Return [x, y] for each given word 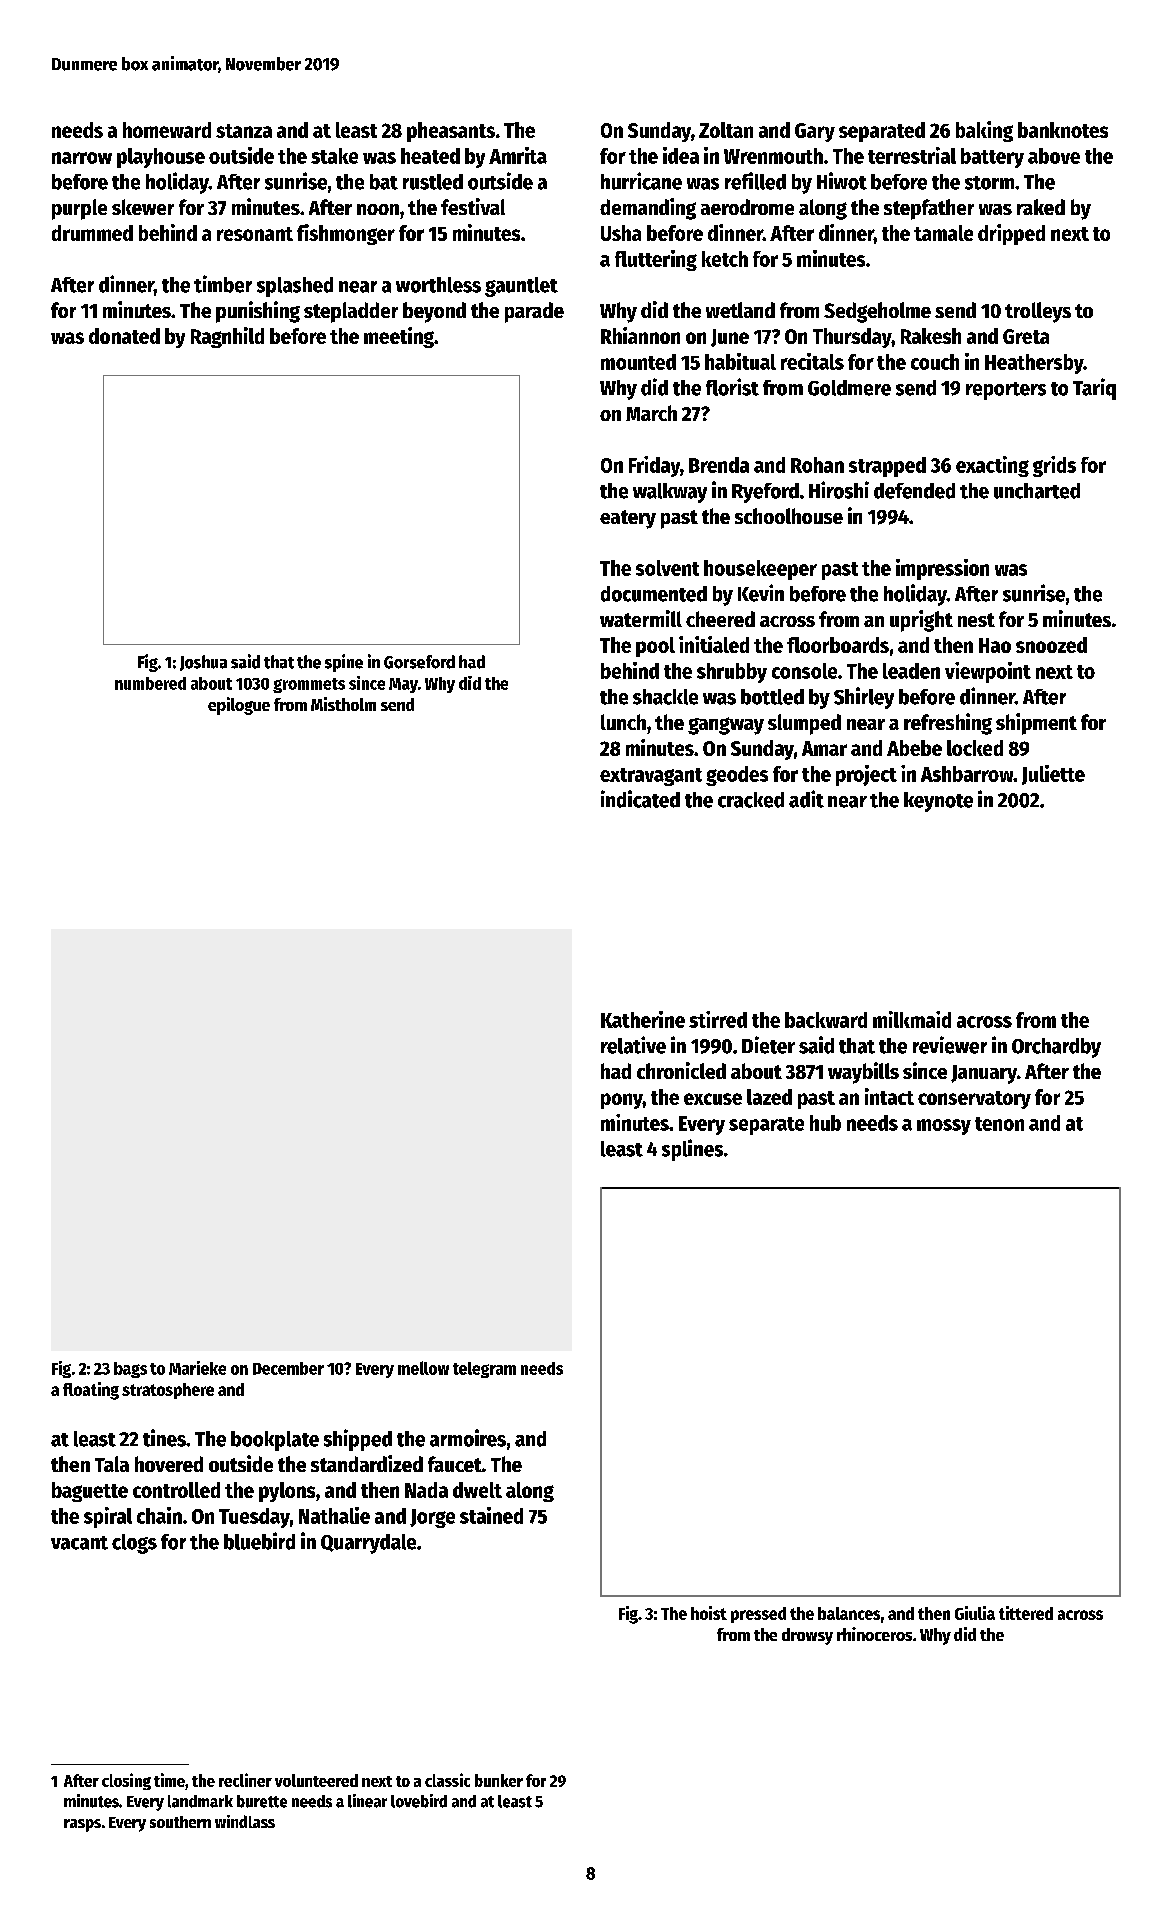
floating [91, 1391]
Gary [815, 132]
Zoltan [726, 130]
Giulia [975, 1613]
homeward [167, 130]
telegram [484, 1370]
